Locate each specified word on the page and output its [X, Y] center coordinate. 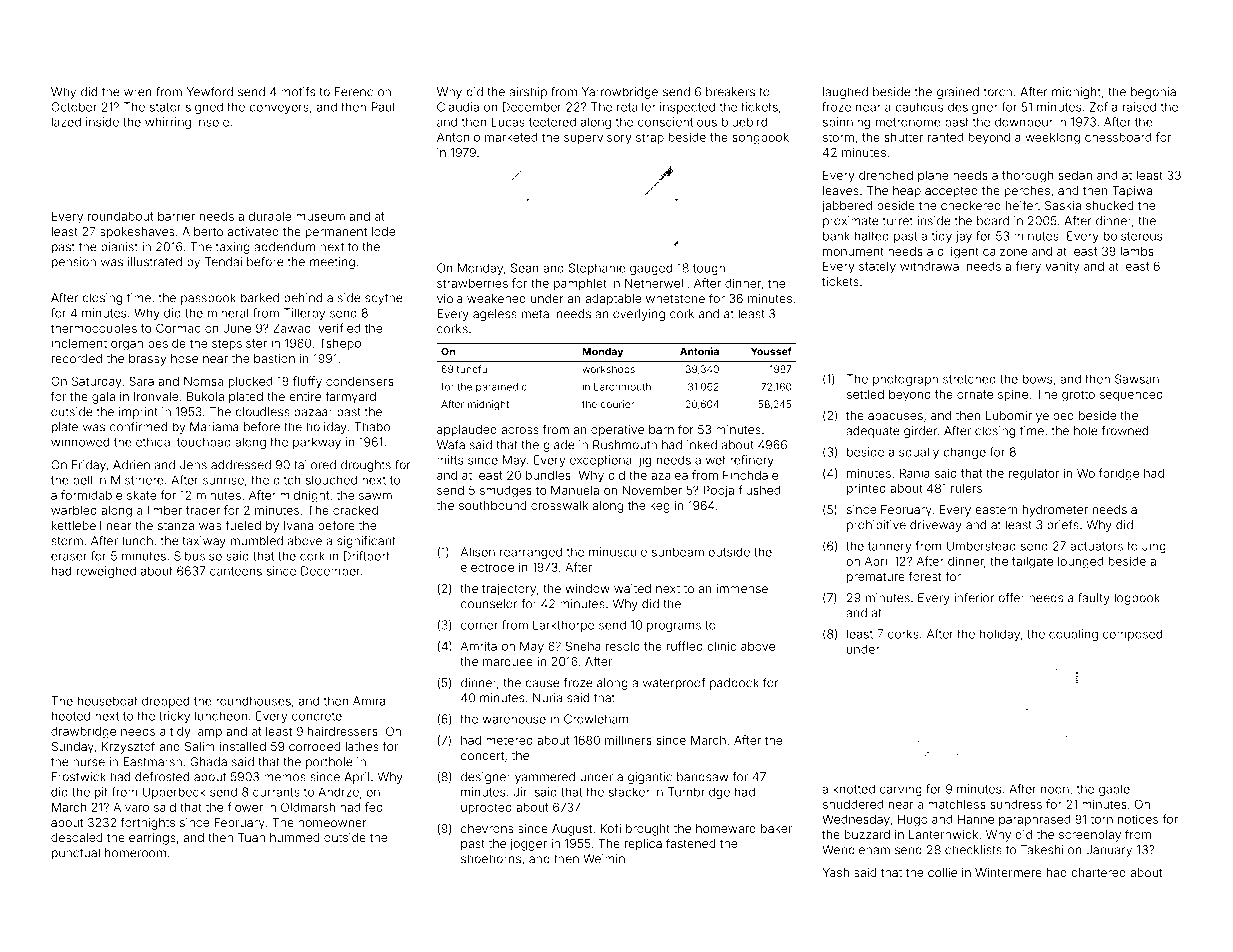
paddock [734, 684]
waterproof [674, 684]
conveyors [279, 109]
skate [141, 495]
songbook [760, 139]
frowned [1125, 431]
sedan [1075, 175]
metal [537, 314]
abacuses [895, 415]
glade [559, 446]
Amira [369, 701]
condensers [360, 381]
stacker [629, 792]
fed [374, 807]
